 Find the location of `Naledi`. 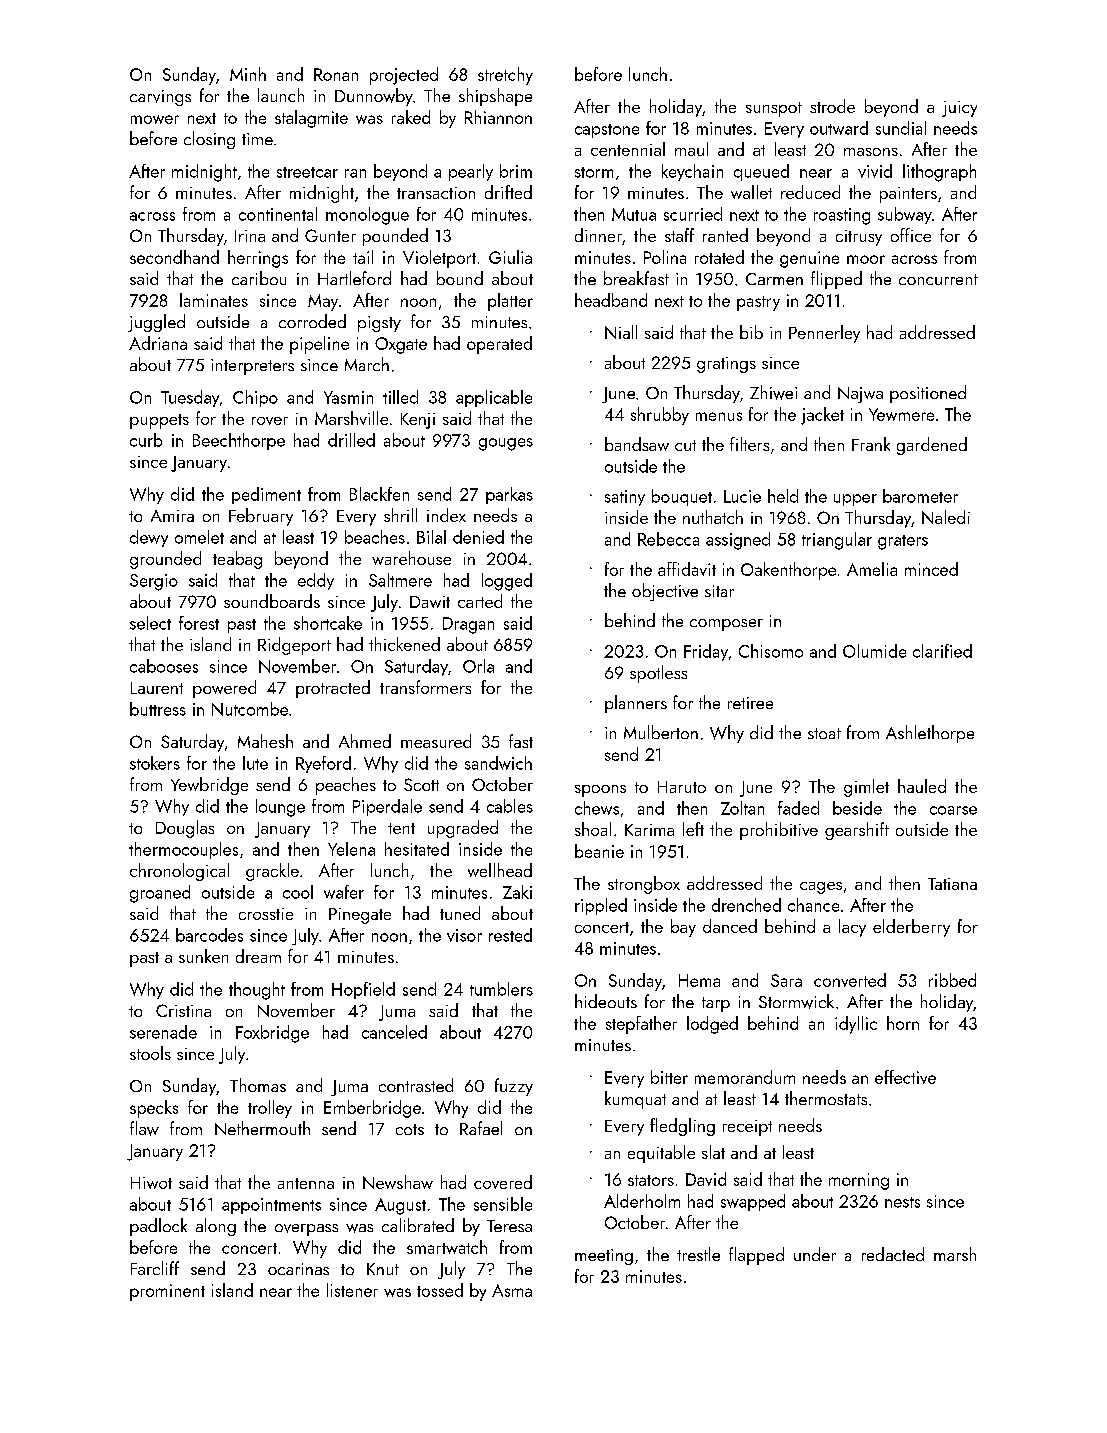

Naledi is located at coordinates (946, 517).
